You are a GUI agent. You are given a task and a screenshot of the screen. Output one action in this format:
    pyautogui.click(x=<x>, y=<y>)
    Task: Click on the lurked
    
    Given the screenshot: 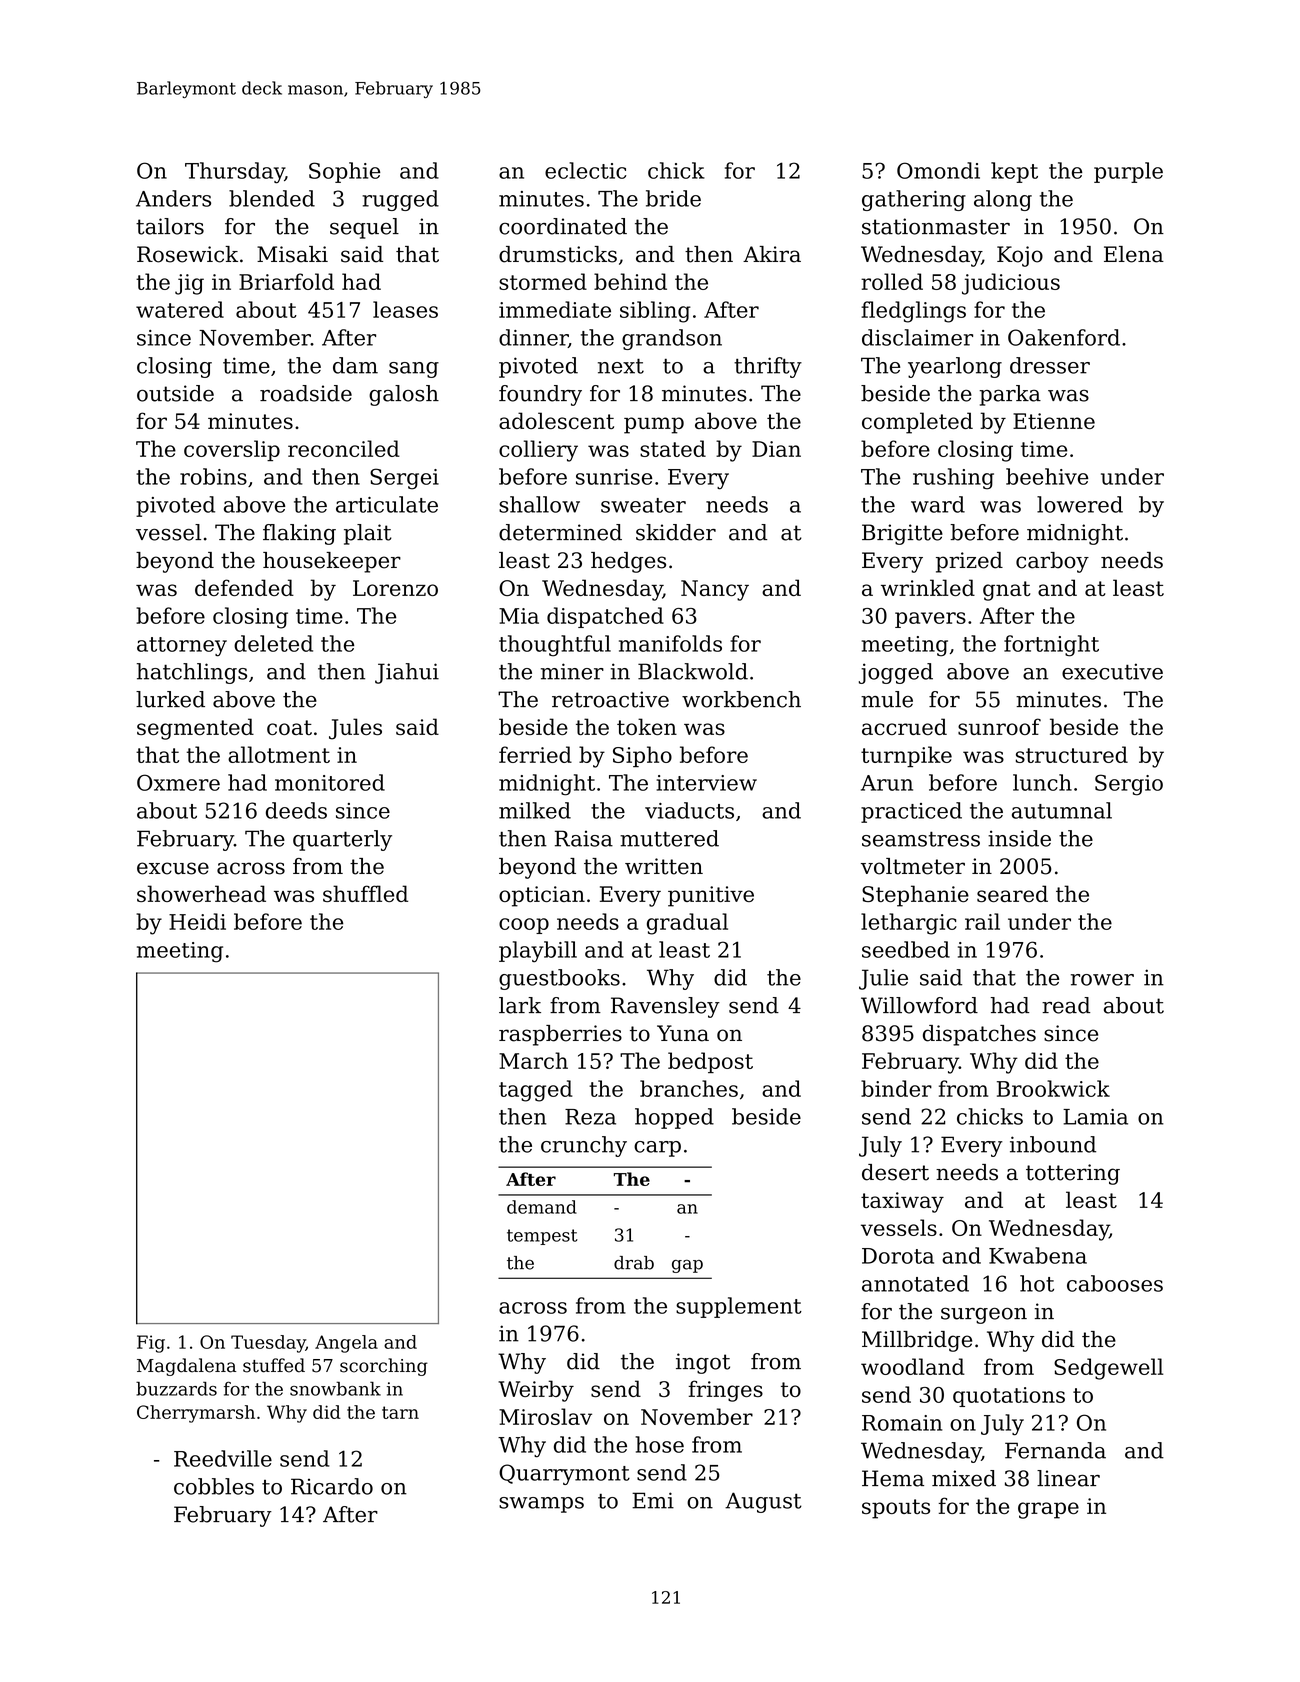 What is the action you would take?
    pyautogui.click(x=170, y=699)
